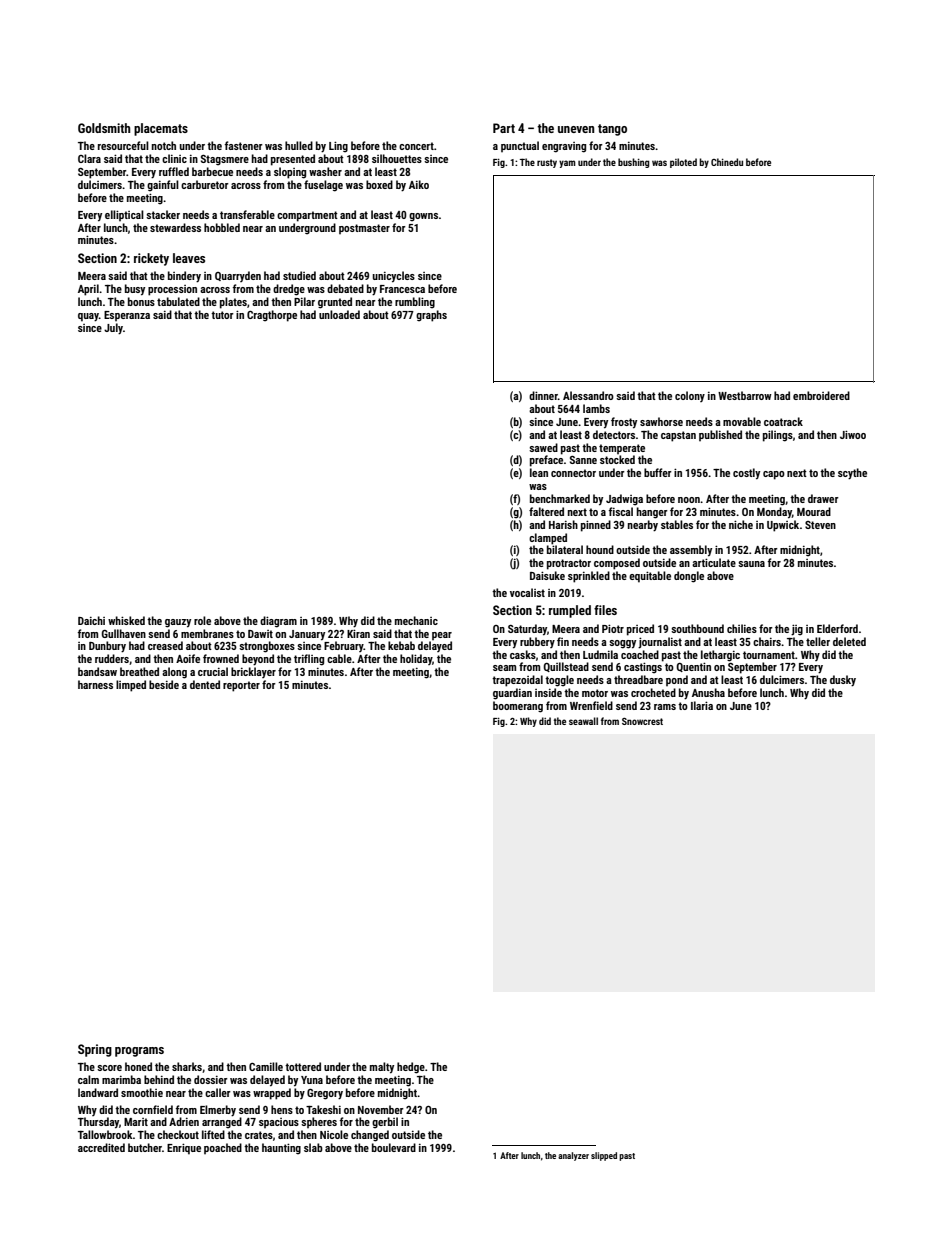 The image size is (952, 1233). I want to click on graphs, so click(431, 316).
